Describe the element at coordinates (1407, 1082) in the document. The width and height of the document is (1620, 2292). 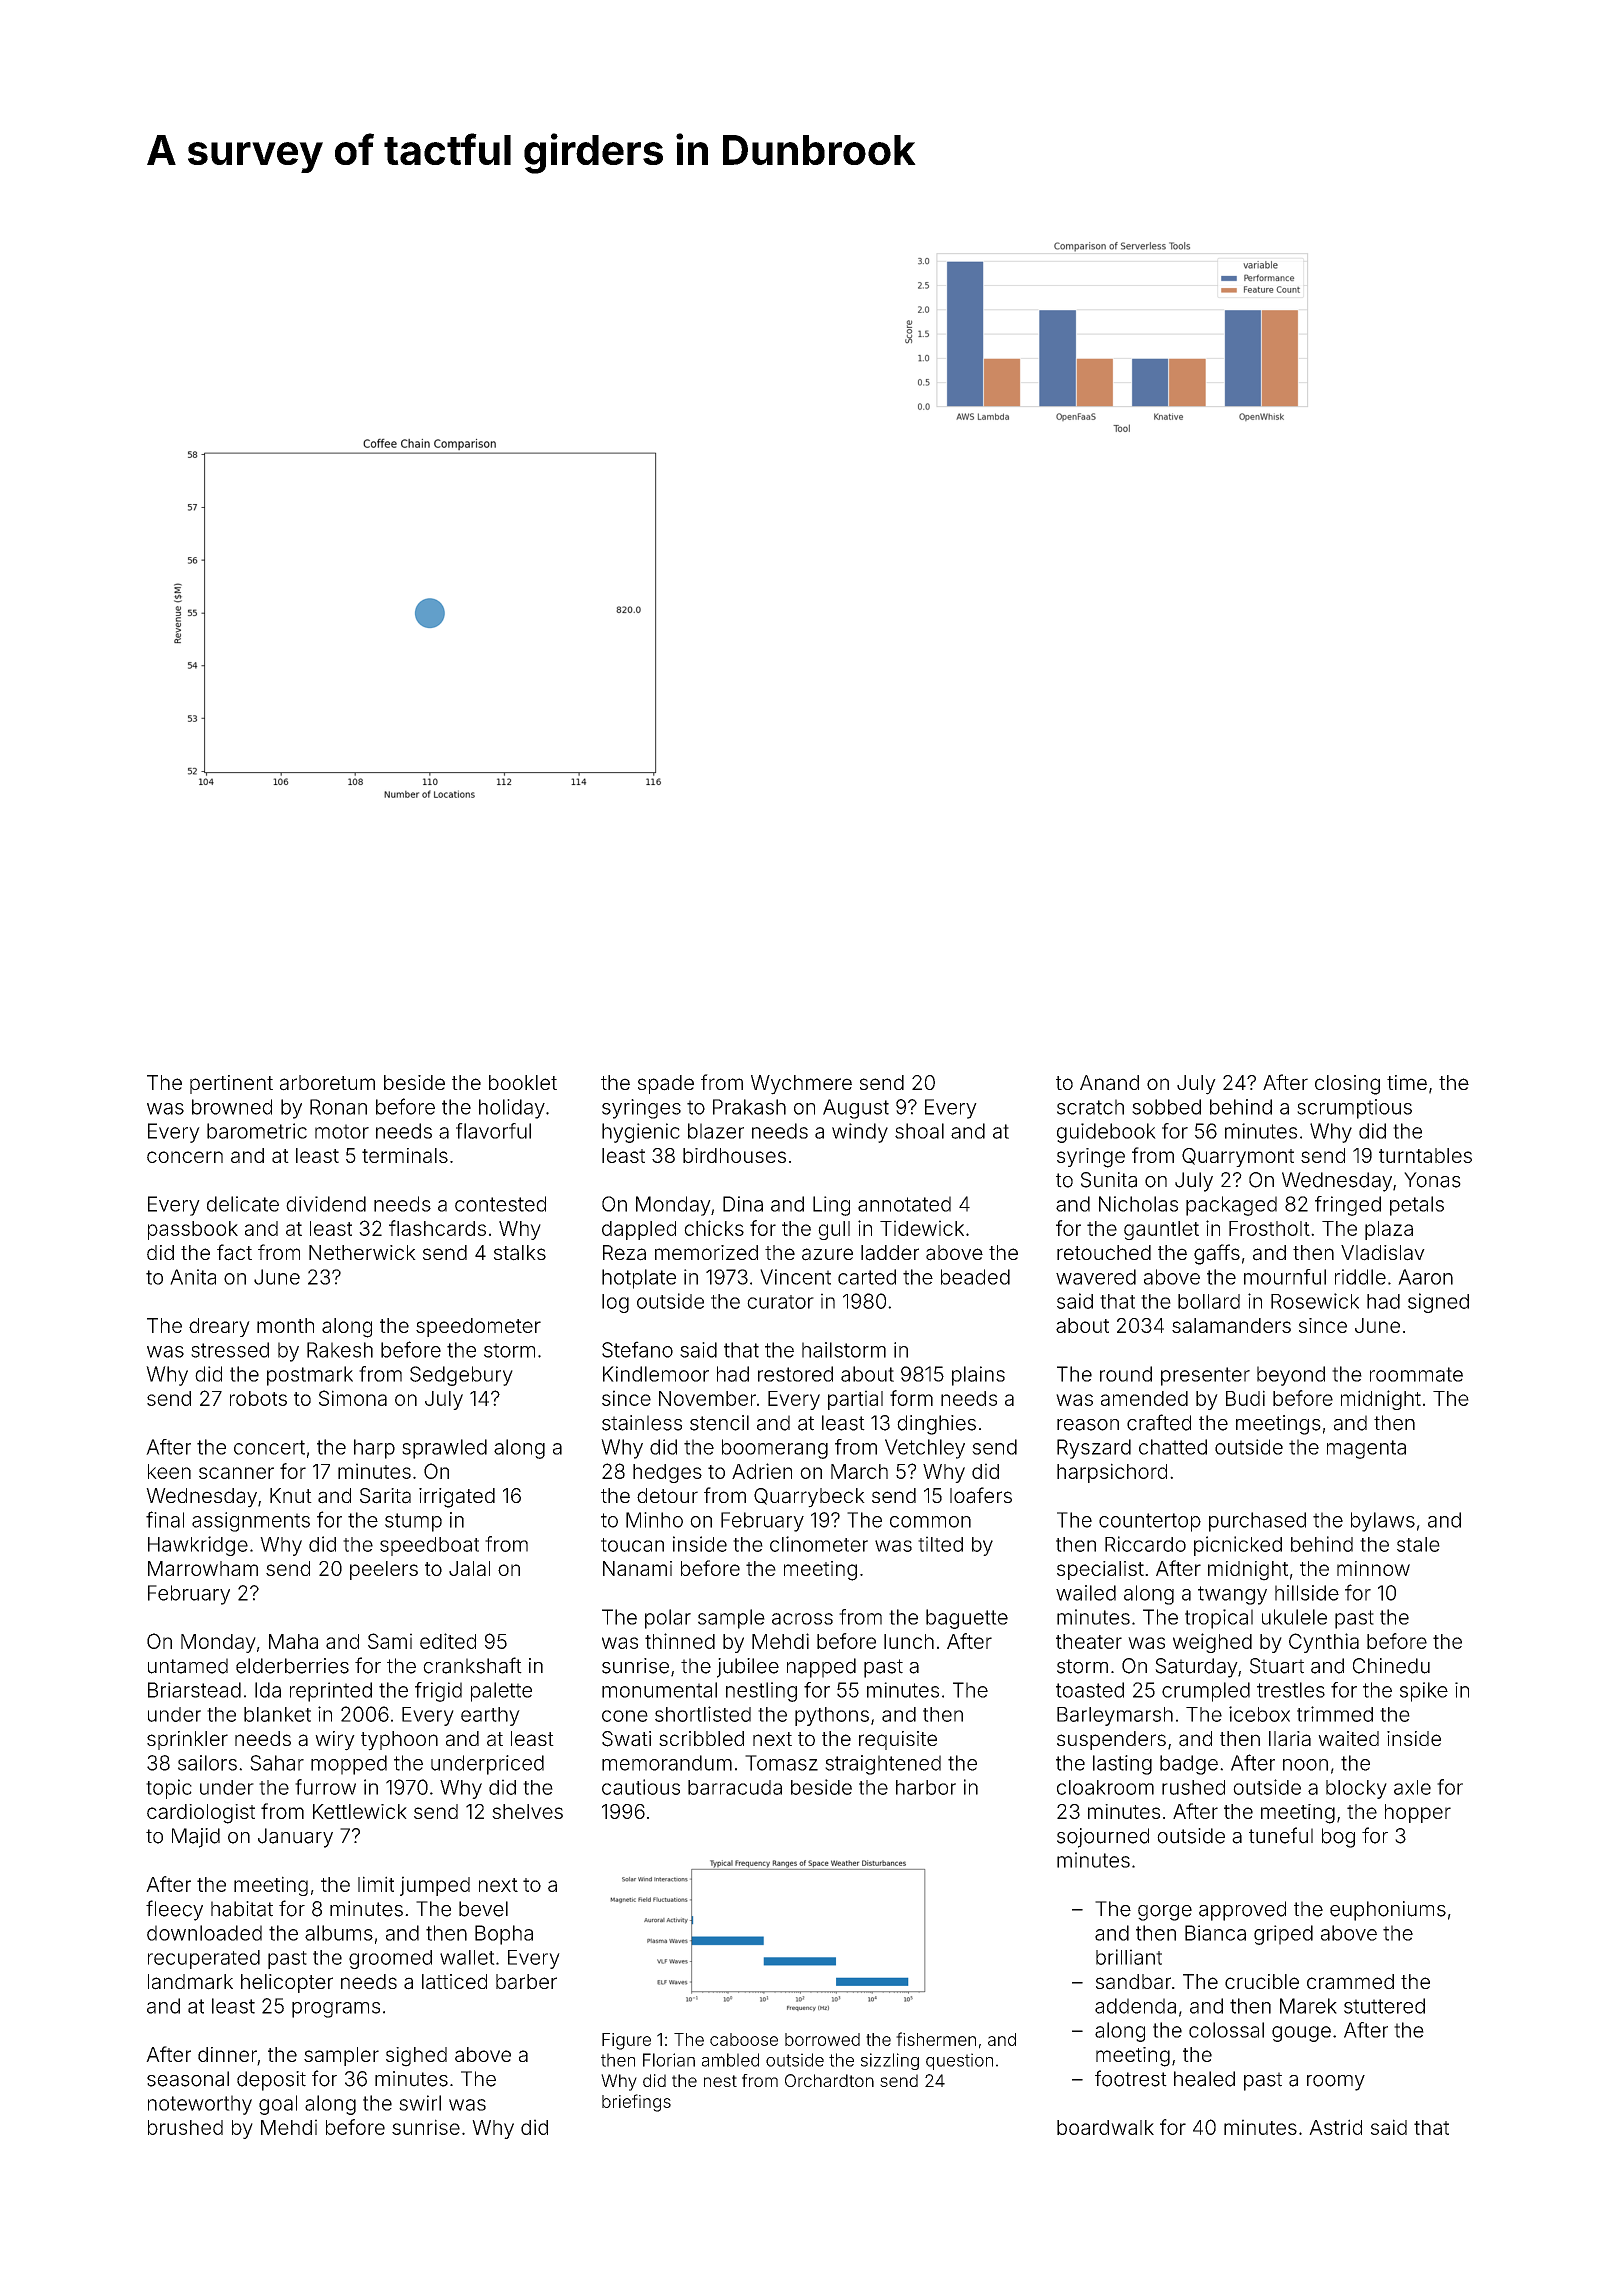
I see `time` at that location.
